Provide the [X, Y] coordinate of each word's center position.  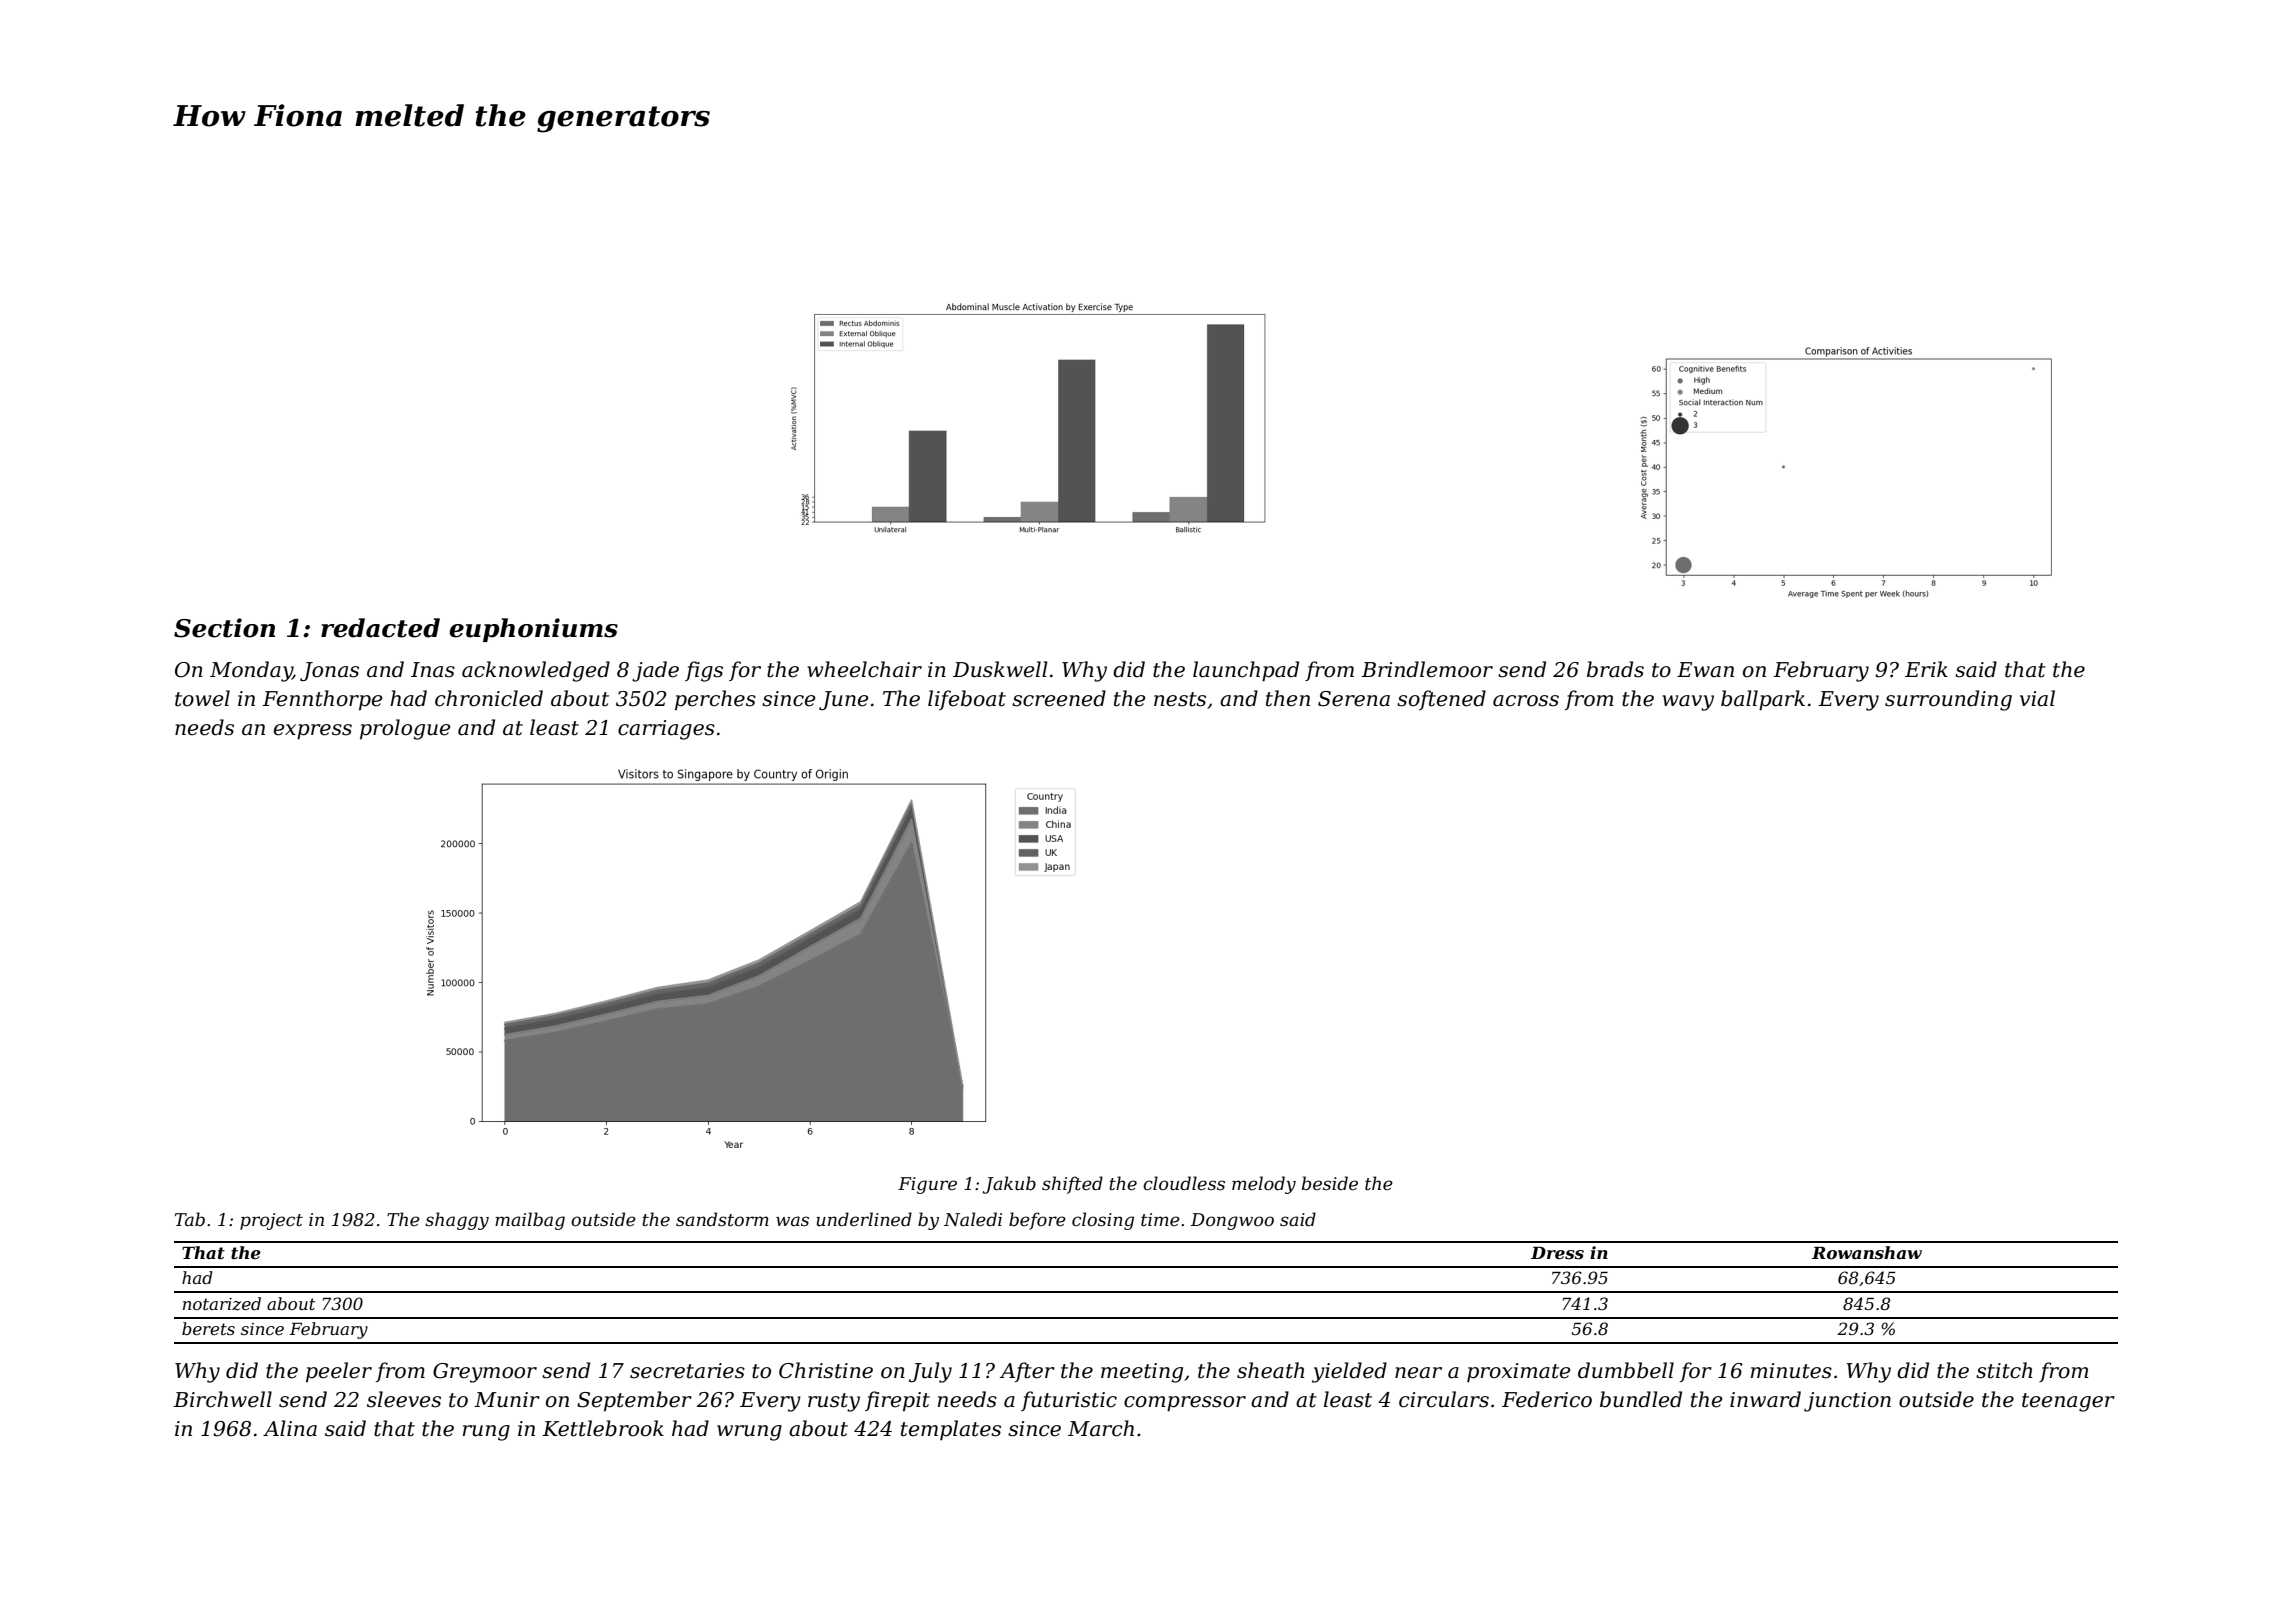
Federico [1547, 1399]
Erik [1926, 669]
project [271, 1221]
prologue [405, 729]
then [1288, 698]
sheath [1271, 1370]
